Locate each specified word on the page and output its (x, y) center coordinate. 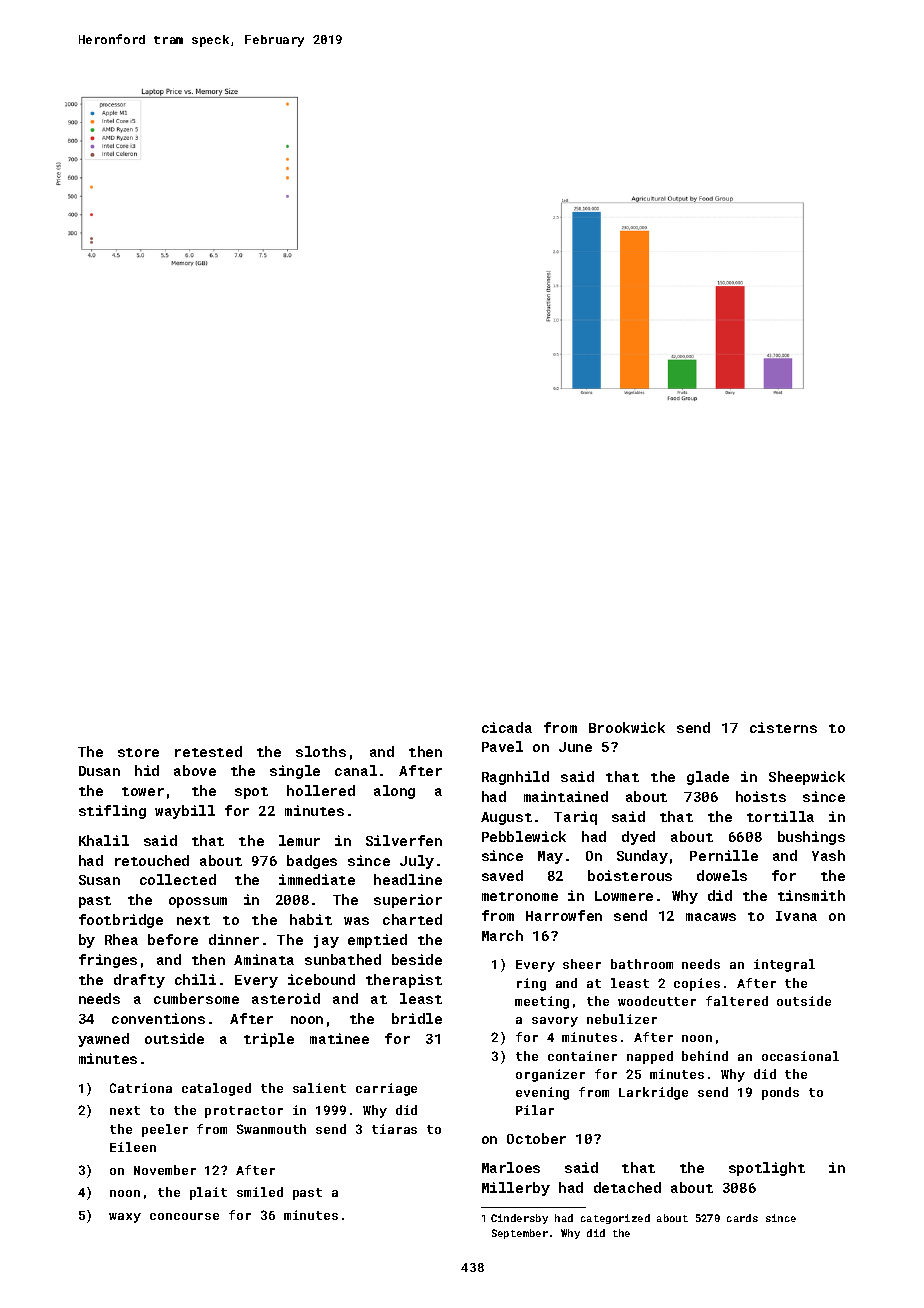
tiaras (394, 1129)
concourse (184, 1216)
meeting (542, 1002)
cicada (507, 727)
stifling (112, 812)
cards (742, 1218)
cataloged (216, 1089)
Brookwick (627, 727)
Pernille (724, 855)
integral (784, 965)
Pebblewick (524, 836)
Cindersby (519, 1219)
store (138, 752)
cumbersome (196, 998)
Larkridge (653, 1093)
